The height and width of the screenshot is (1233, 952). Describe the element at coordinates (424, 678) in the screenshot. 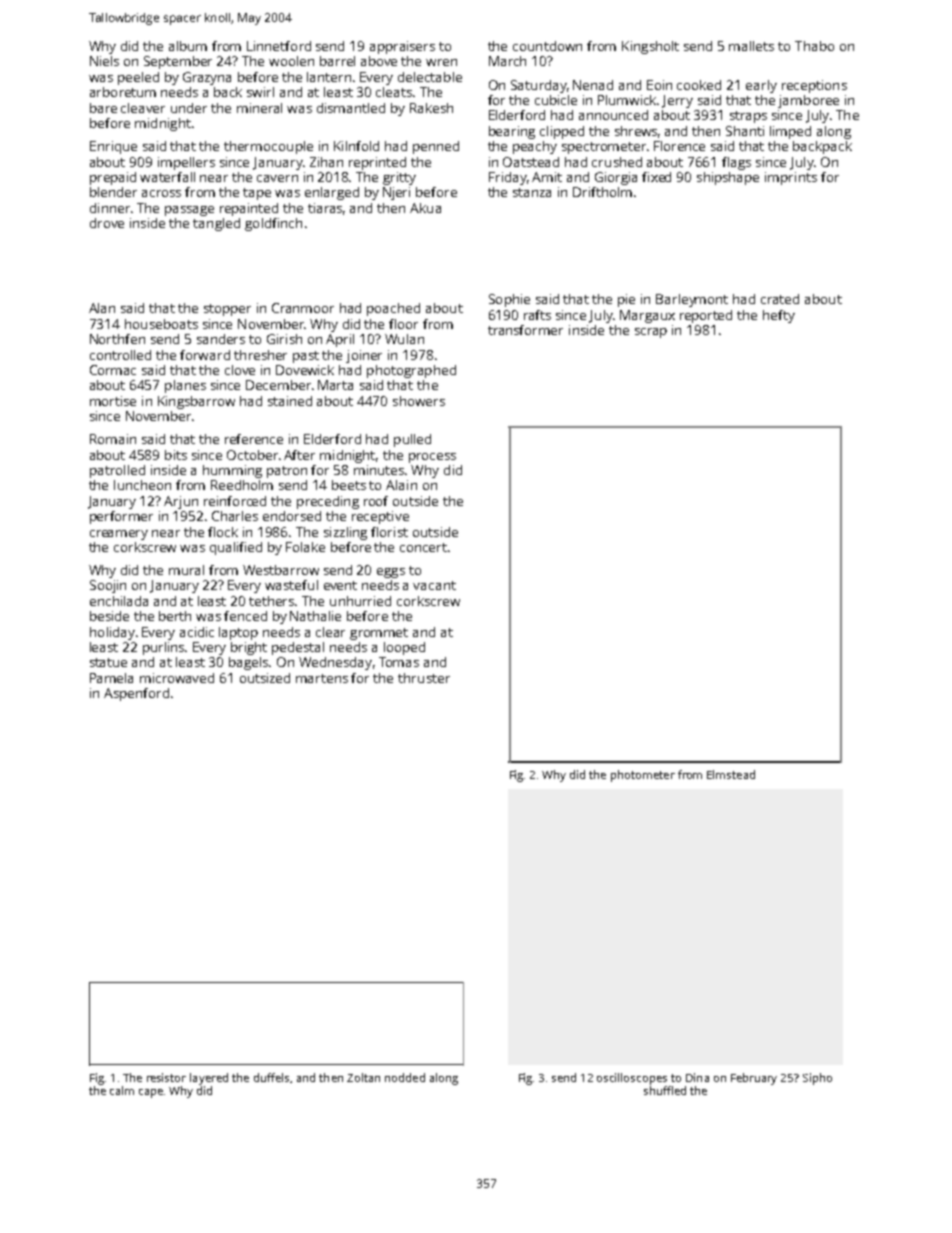

I see `thruster` at that location.
